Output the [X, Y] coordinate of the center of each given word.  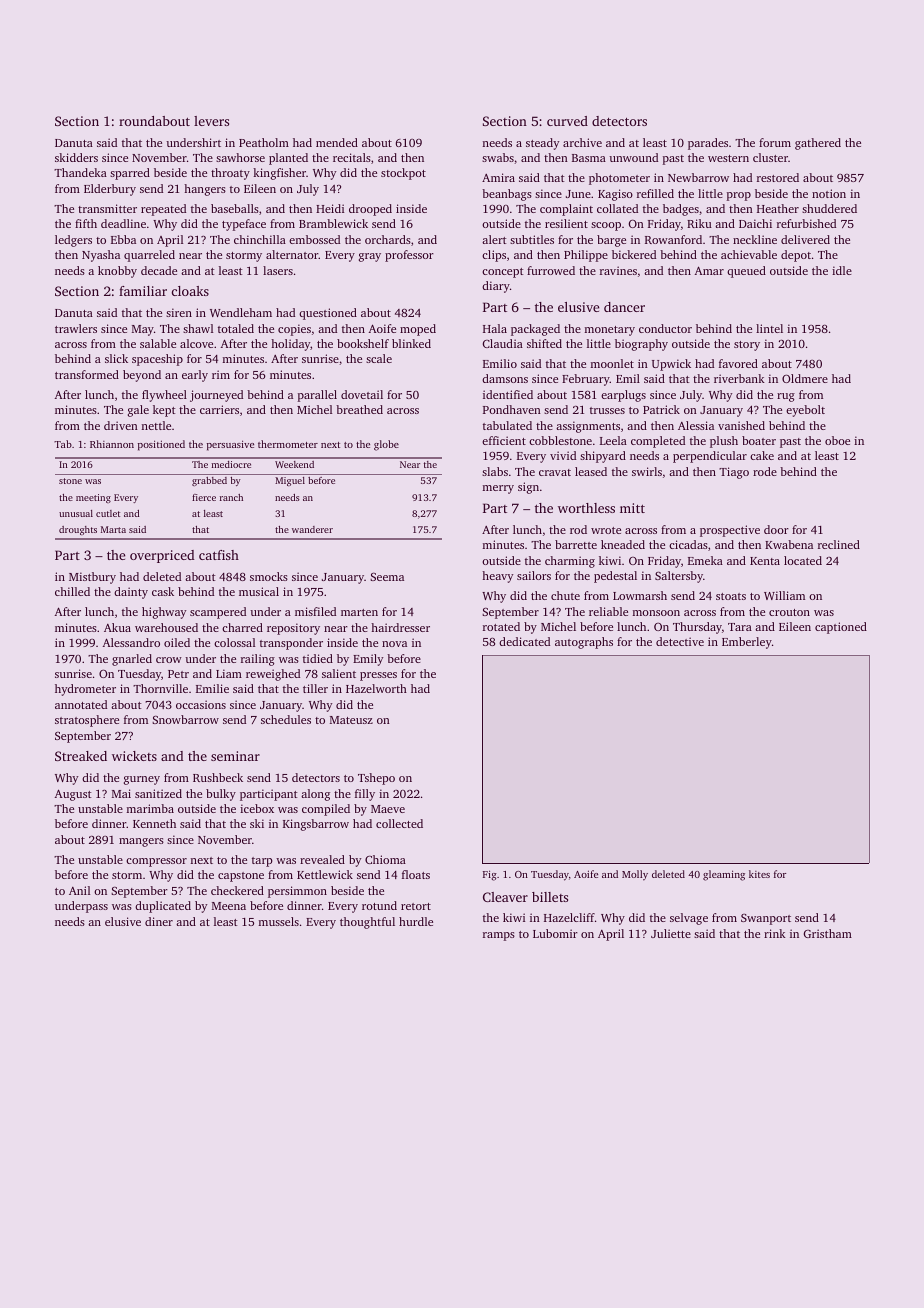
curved [567, 121]
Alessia [696, 425]
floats [416, 874]
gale [138, 411]
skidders [76, 157]
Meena [229, 906]
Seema [387, 576]
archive [582, 142]
